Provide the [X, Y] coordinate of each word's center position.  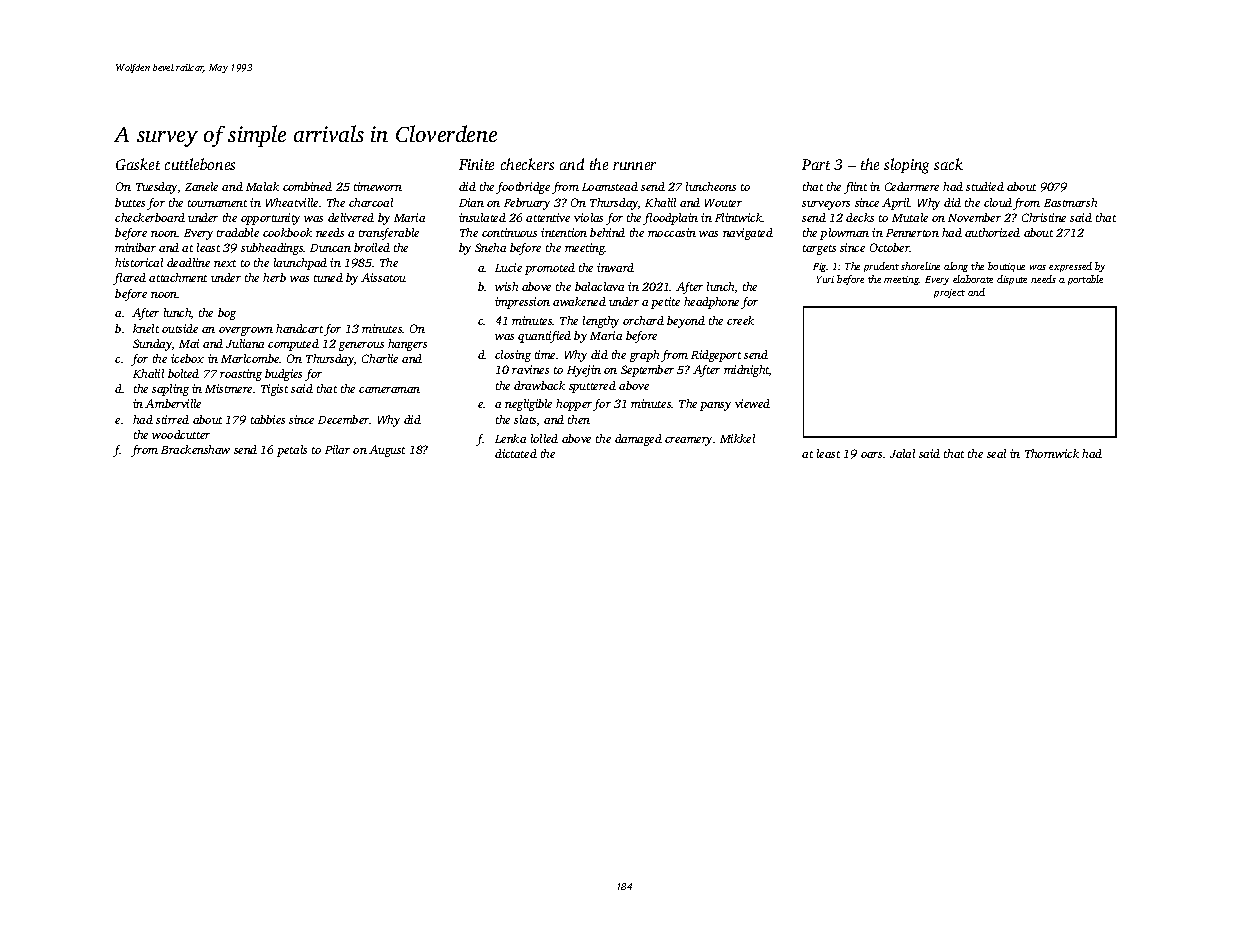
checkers [527, 164]
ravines [530, 369]
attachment [178, 277]
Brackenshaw [195, 449]
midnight [746, 371]
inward [615, 267]
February [527, 204]
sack [948, 164]
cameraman [389, 390]
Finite [476, 164]
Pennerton [912, 233]
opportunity [270, 219]
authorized [992, 232]
